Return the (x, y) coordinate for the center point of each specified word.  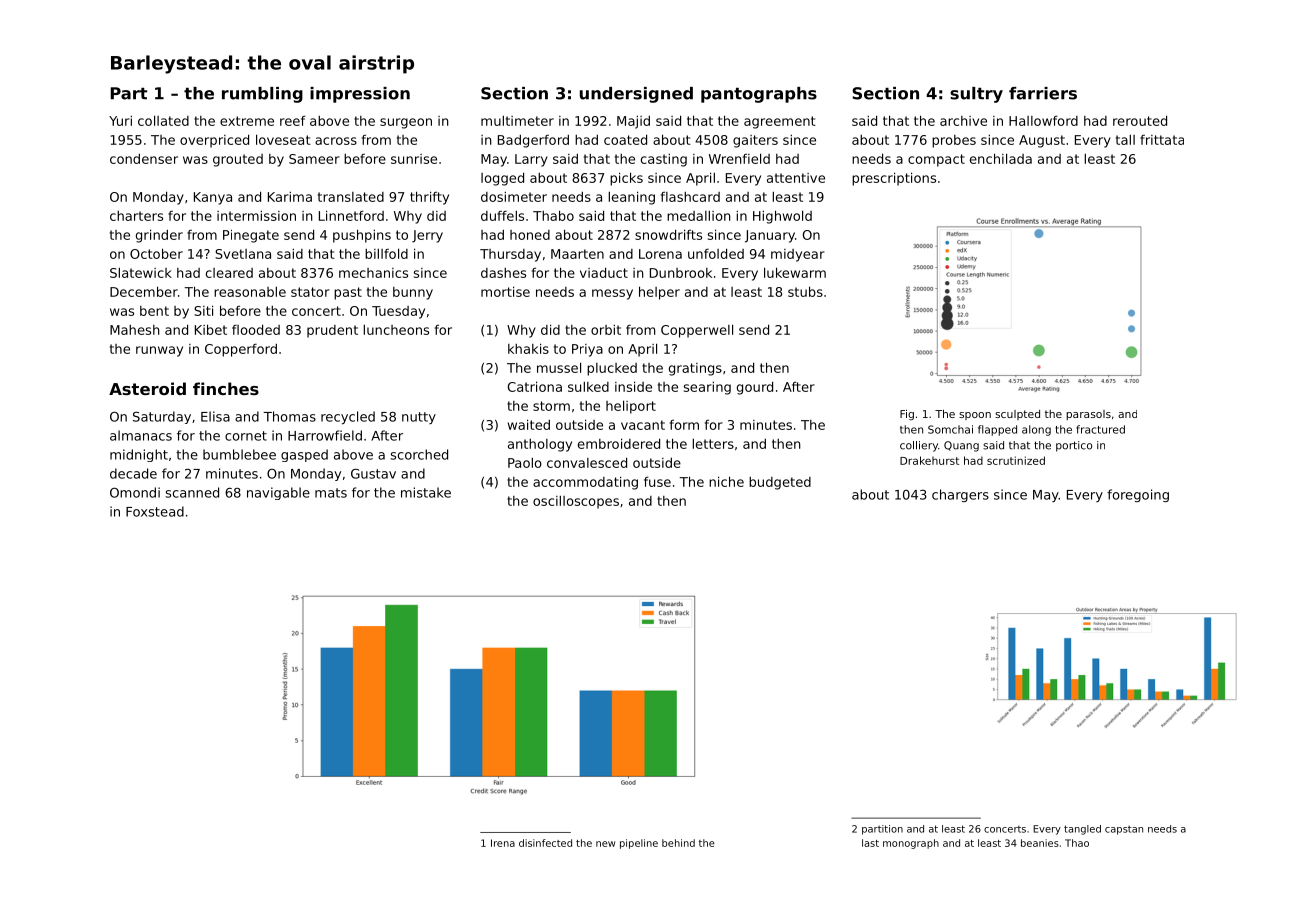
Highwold (782, 217)
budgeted (780, 483)
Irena (503, 843)
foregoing (1138, 495)
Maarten (577, 254)
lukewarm (795, 272)
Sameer (314, 159)
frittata (1162, 140)
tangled (1082, 830)
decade (133, 473)
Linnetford (351, 215)
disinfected (545, 843)
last (870, 843)
